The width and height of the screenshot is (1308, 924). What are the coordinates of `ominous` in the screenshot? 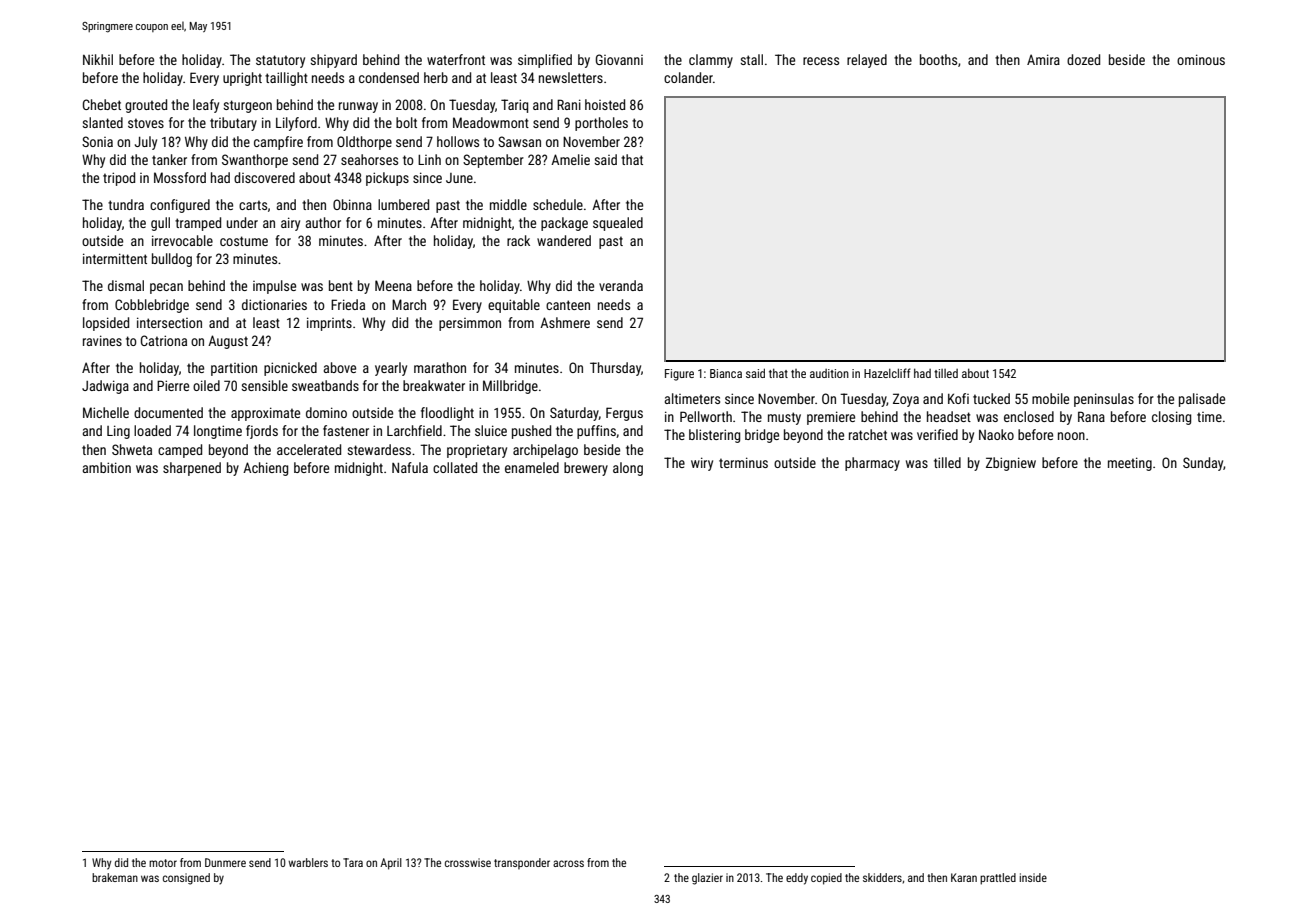 It's located at (1201, 59).
